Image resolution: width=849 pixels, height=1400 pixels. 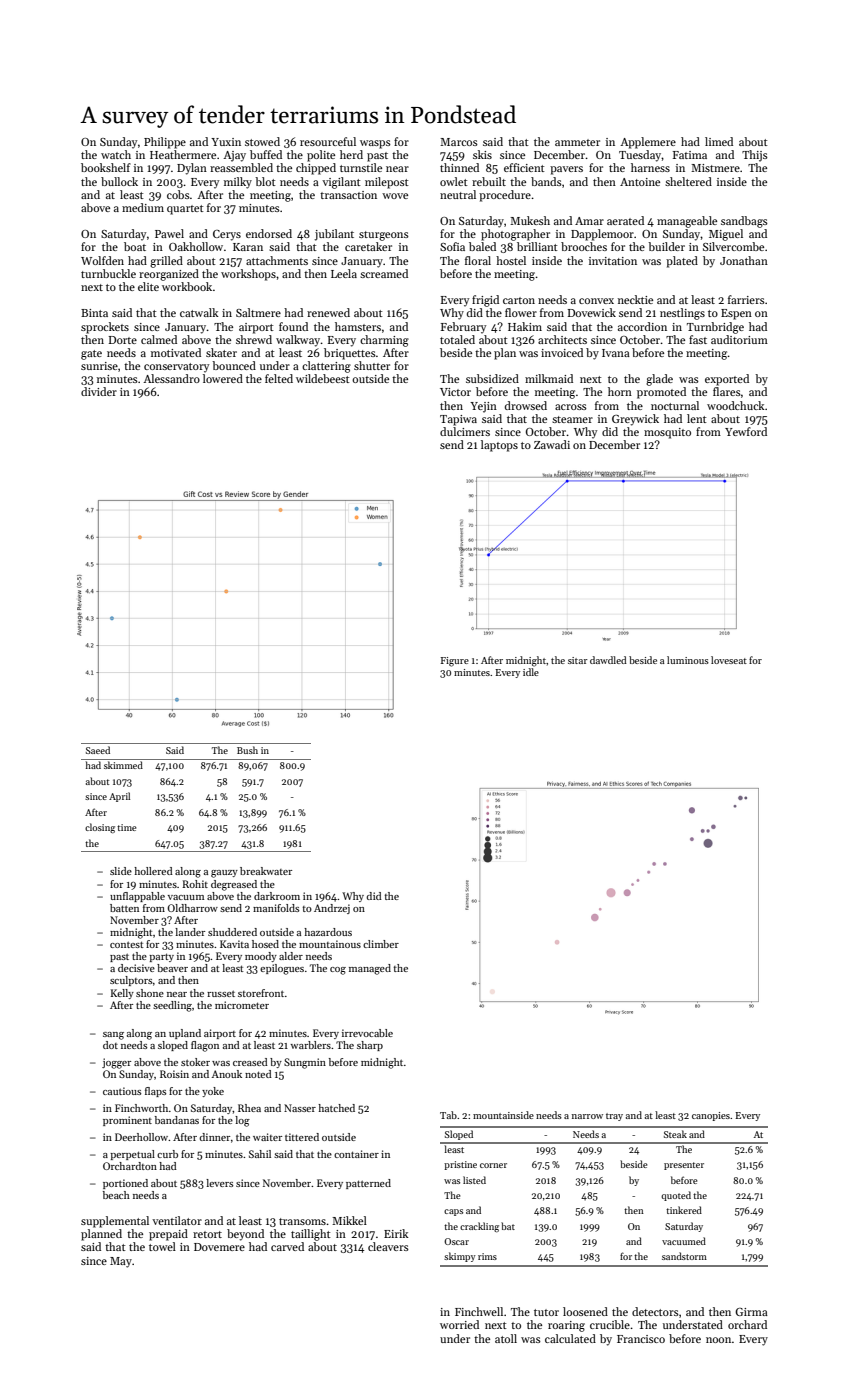 What do you see at coordinates (688, 181) in the image?
I see `sheltered` at bounding box center [688, 181].
